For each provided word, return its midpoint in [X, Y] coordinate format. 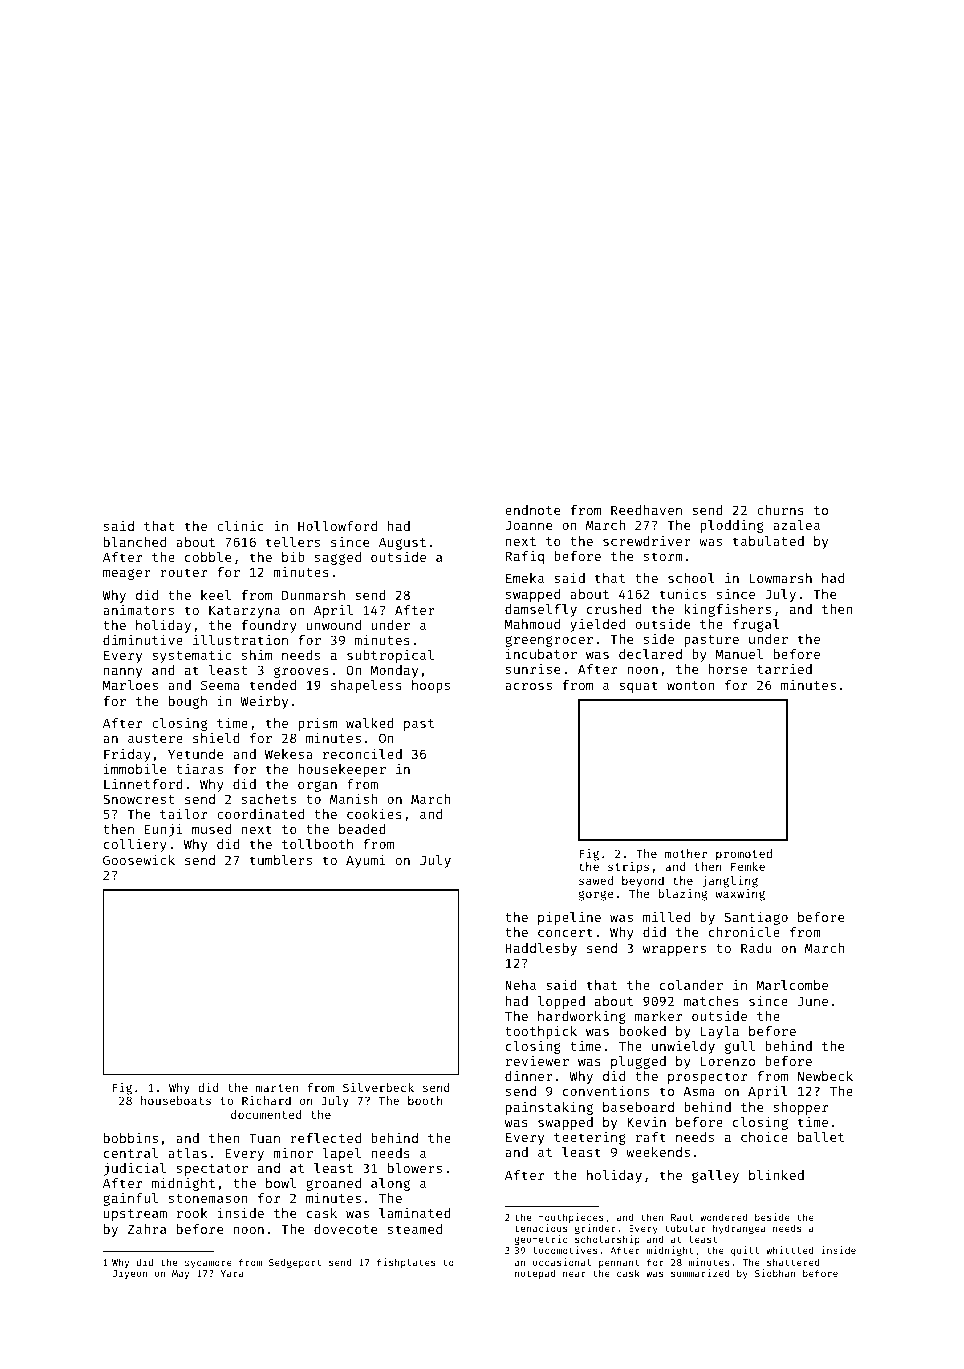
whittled [790, 1250]
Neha [520, 985]
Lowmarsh [781, 578]
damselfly [541, 610]
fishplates [406, 1263]
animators [138, 609]
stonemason [208, 1198]
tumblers [281, 860]
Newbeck [825, 1076]
